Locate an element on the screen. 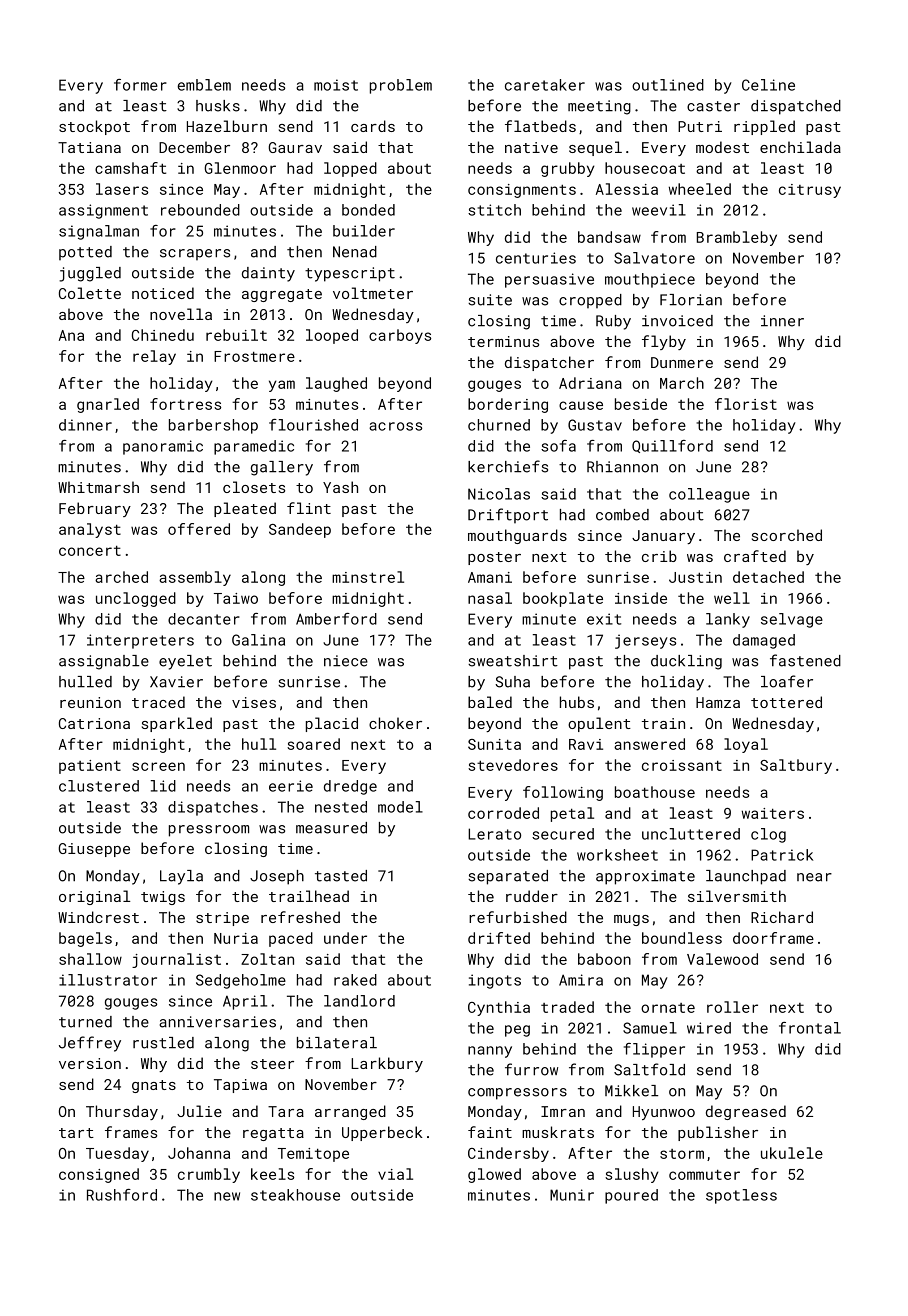 Image resolution: width=908 pixels, height=1316 pixels. Frostmere is located at coordinates (254, 356).
